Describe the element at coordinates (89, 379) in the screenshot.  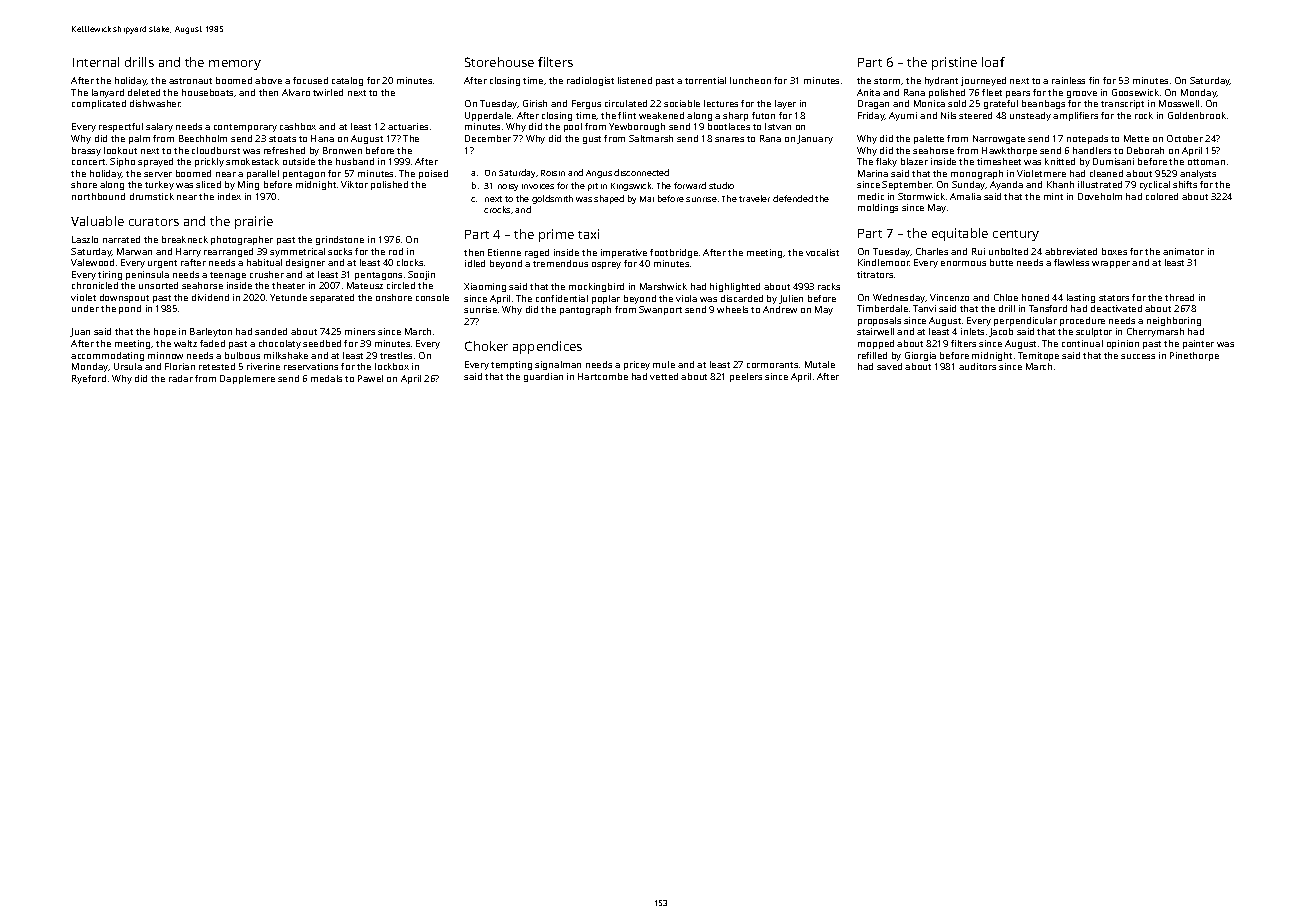
I see `Ryeford` at that location.
